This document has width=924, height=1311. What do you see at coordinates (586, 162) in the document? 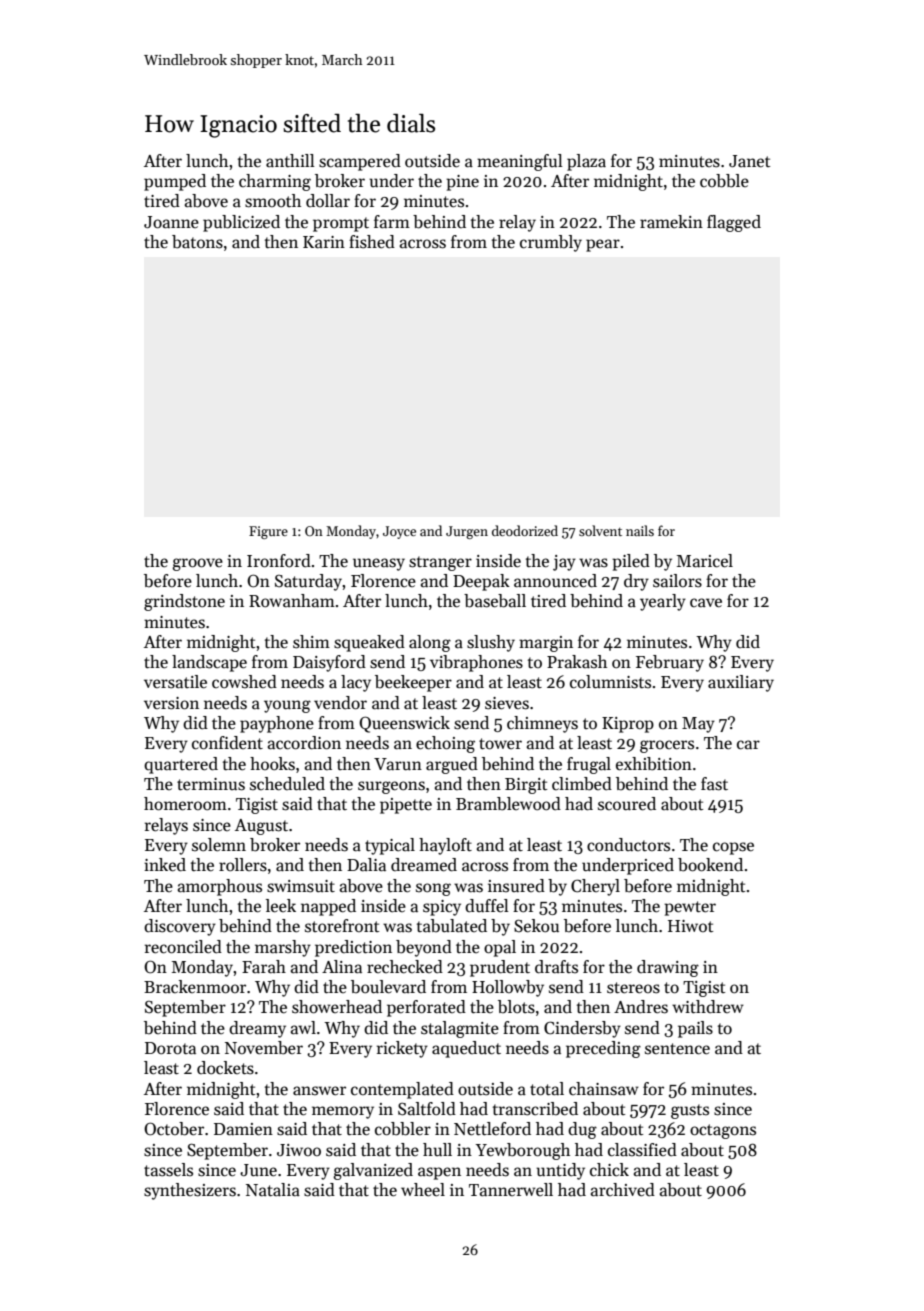
I see `plaza` at bounding box center [586, 162].
